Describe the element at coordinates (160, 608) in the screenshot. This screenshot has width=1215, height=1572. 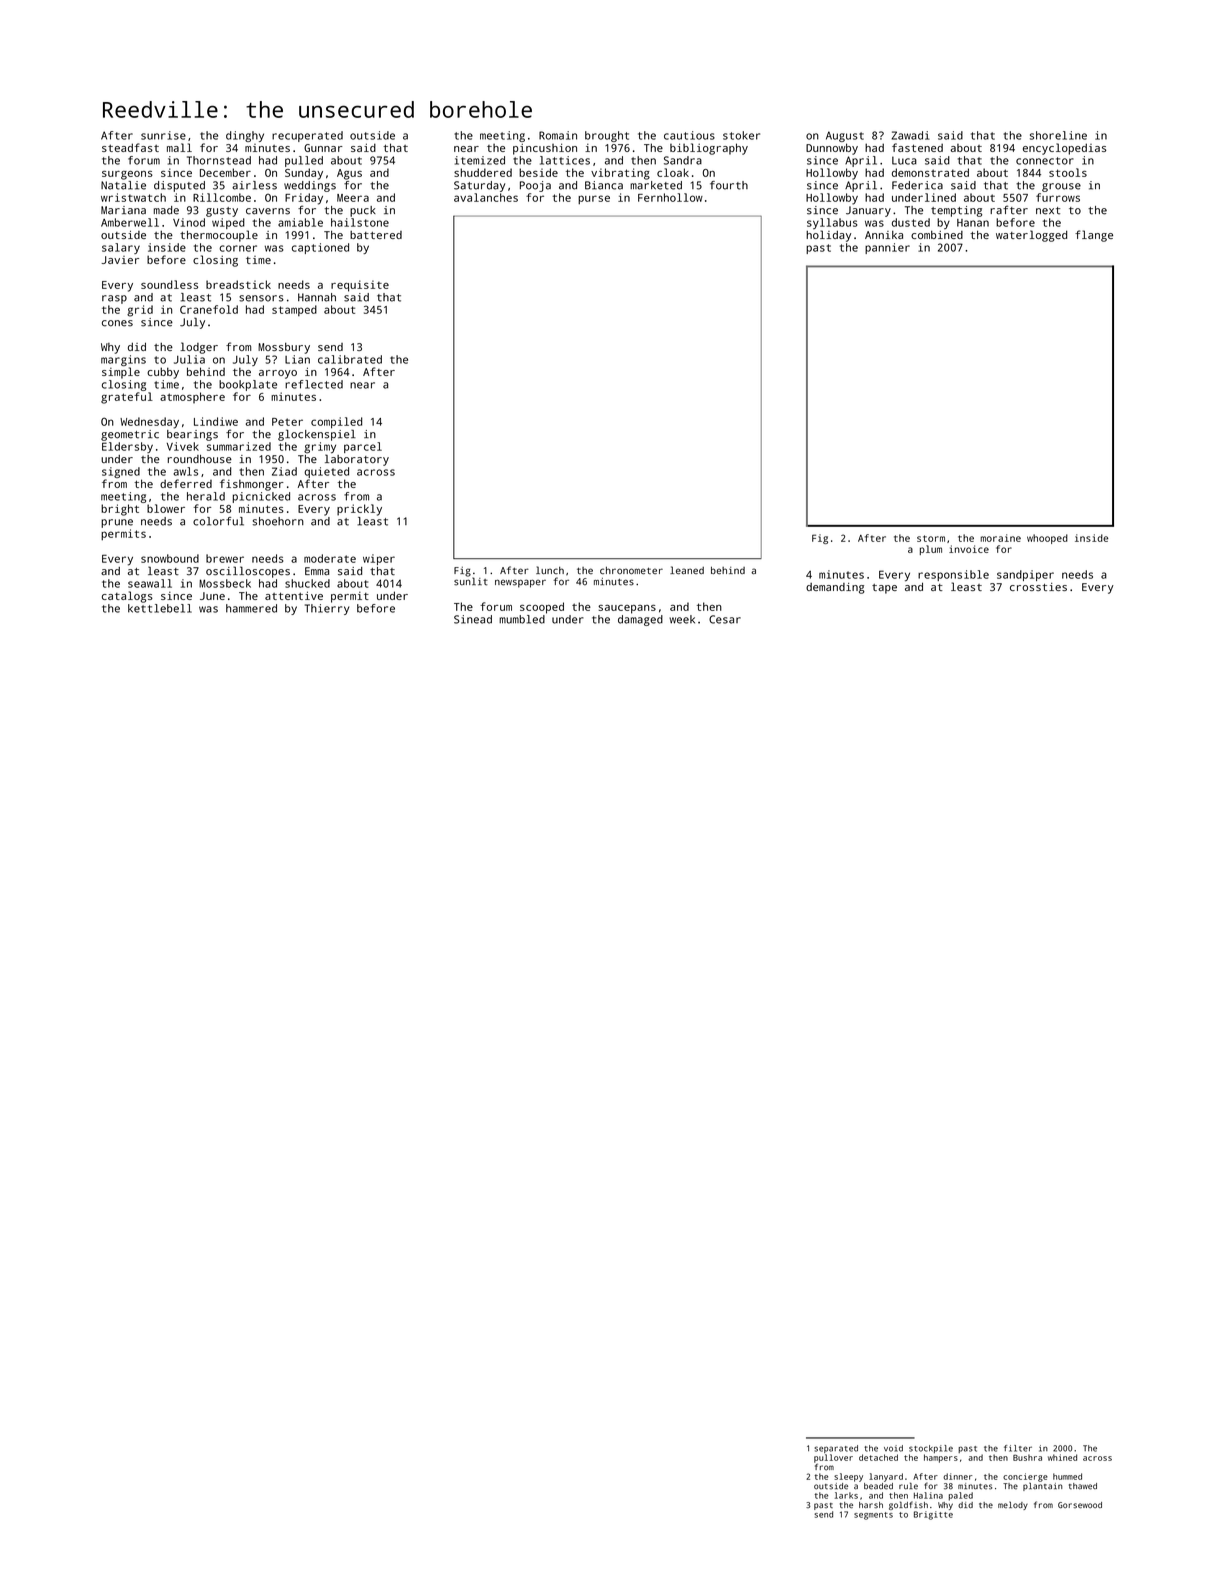
I see `kettlebell` at that location.
